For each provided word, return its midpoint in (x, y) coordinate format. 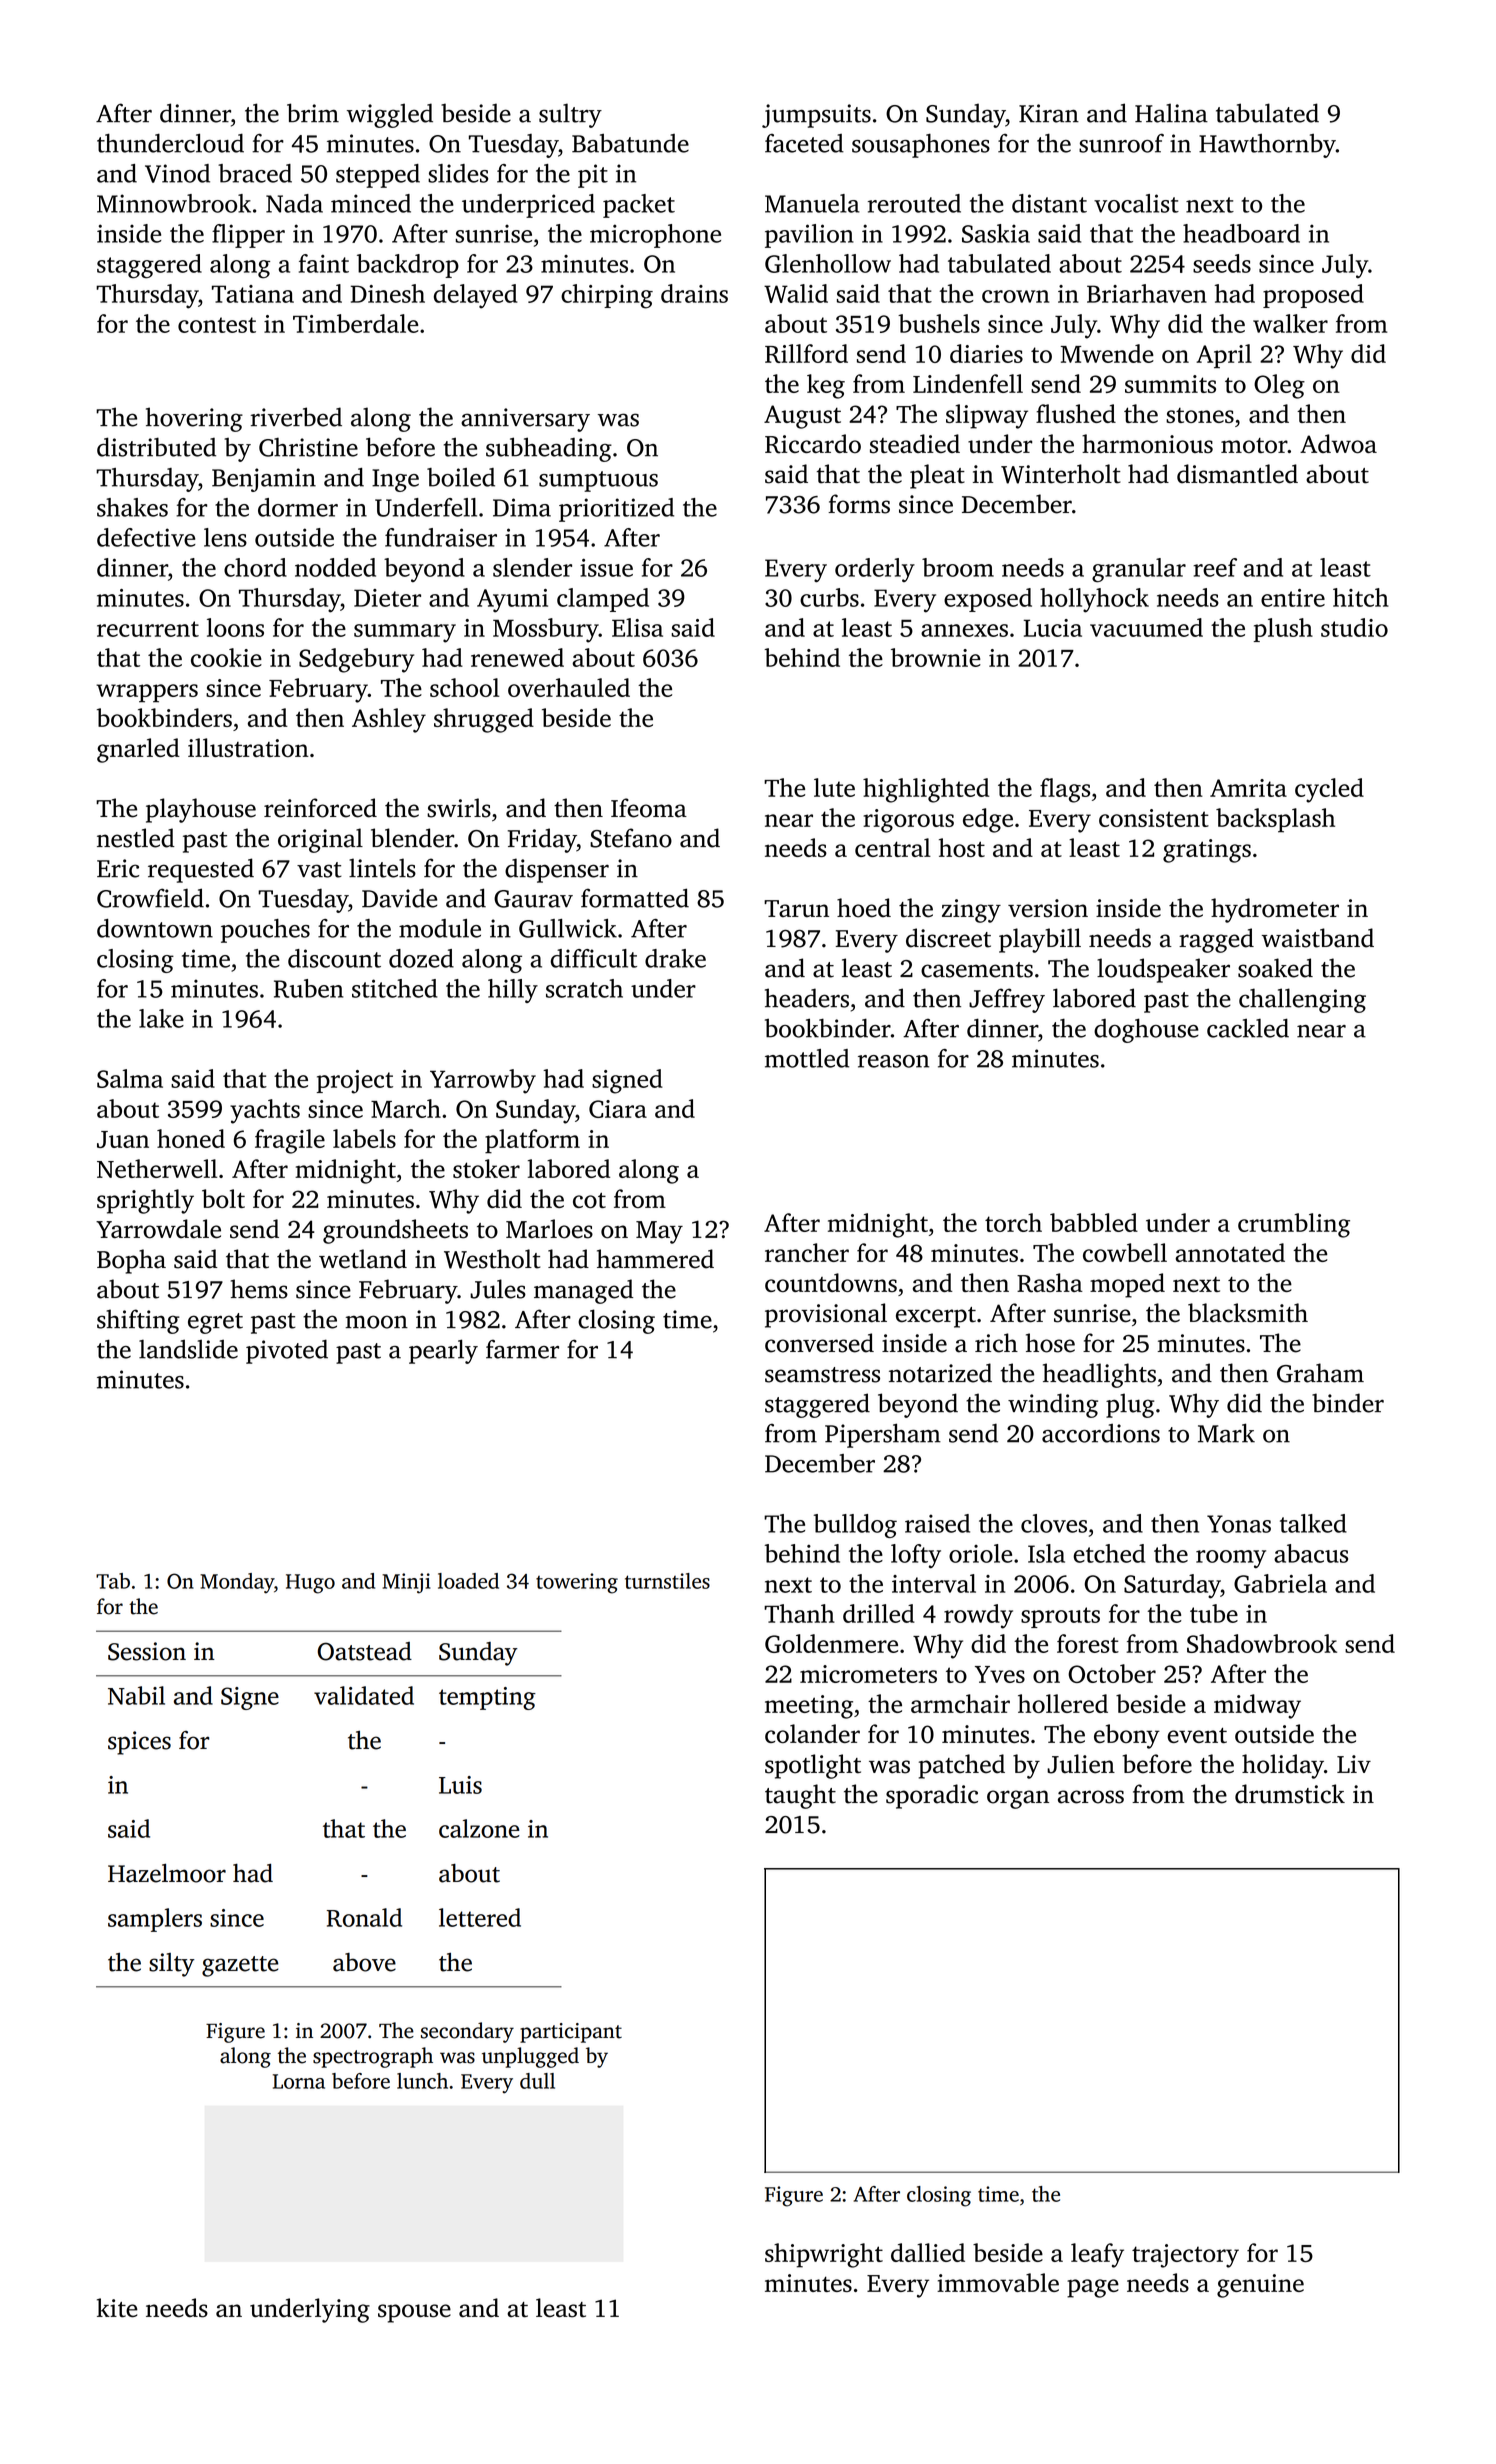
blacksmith (1248, 1313)
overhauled (569, 687)
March (406, 1108)
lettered (480, 1917)
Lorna (299, 2081)
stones (1200, 415)
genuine (1260, 2286)
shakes (132, 507)
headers (807, 998)
